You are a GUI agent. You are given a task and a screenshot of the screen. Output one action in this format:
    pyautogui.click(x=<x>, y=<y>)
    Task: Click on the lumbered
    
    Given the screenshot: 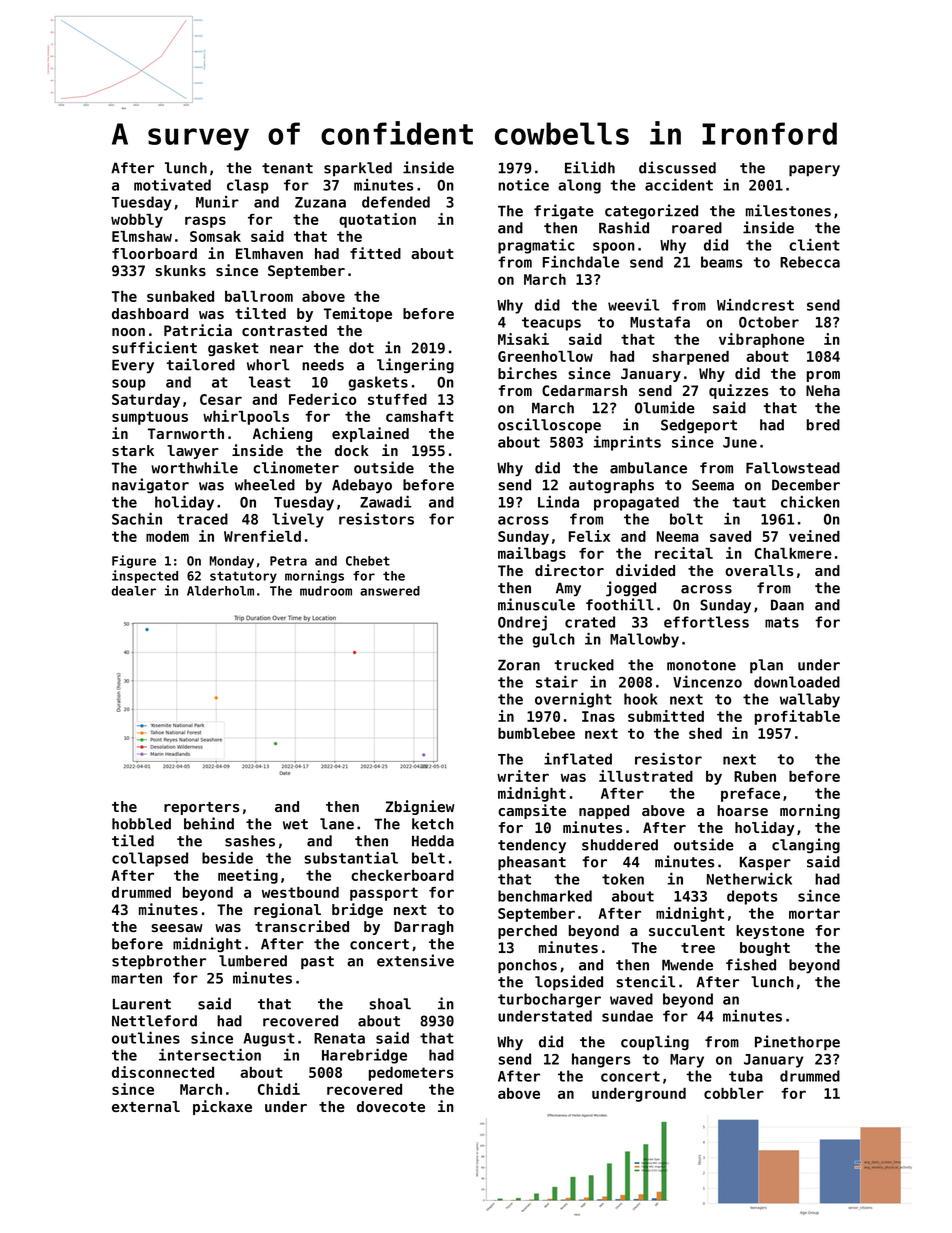 What is the action you would take?
    pyautogui.click(x=253, y=961)
